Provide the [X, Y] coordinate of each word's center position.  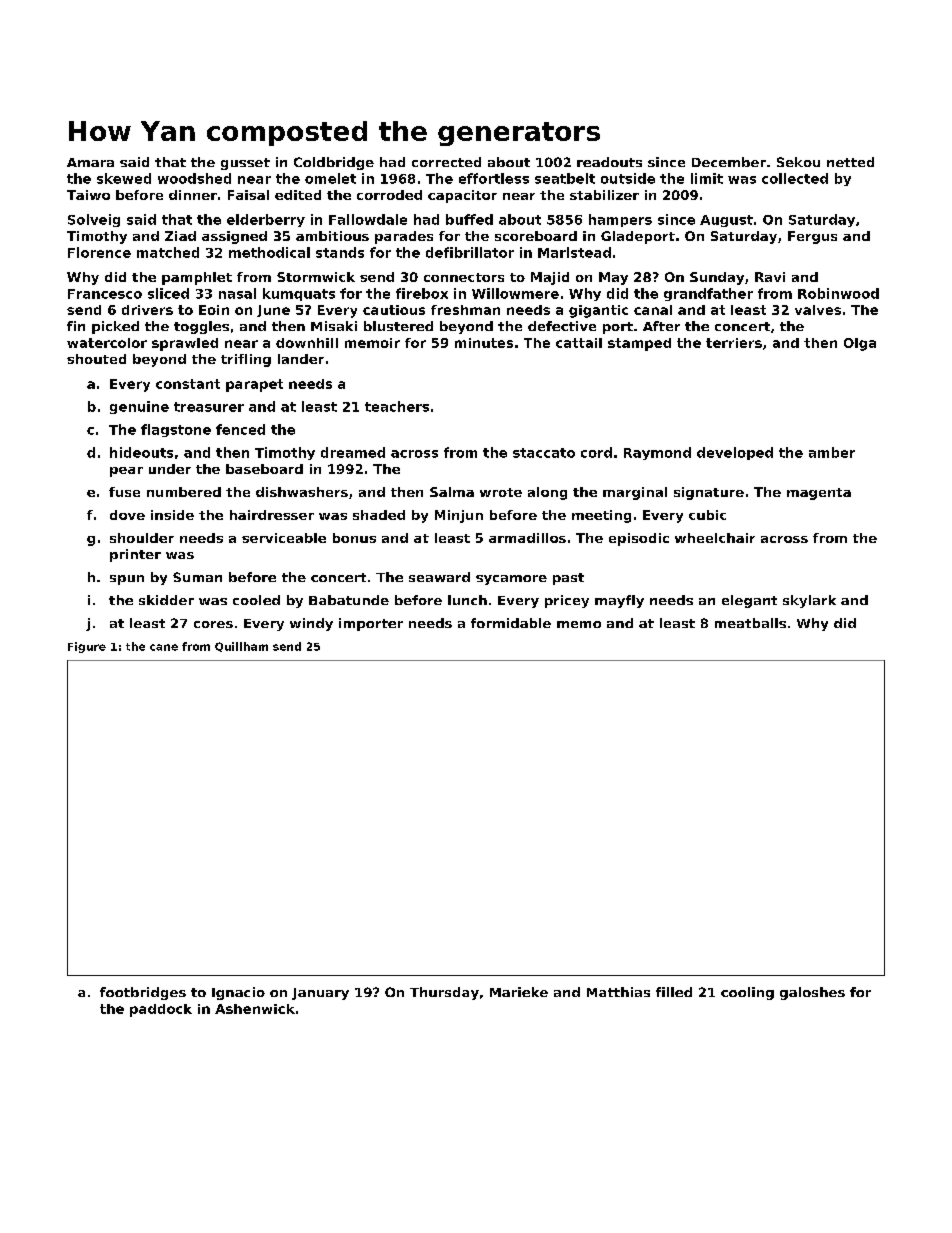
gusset [245, 164]
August [726, 221]
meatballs [750, 623]
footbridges [143, 993]
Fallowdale [368, 219]
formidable [511, 623]
